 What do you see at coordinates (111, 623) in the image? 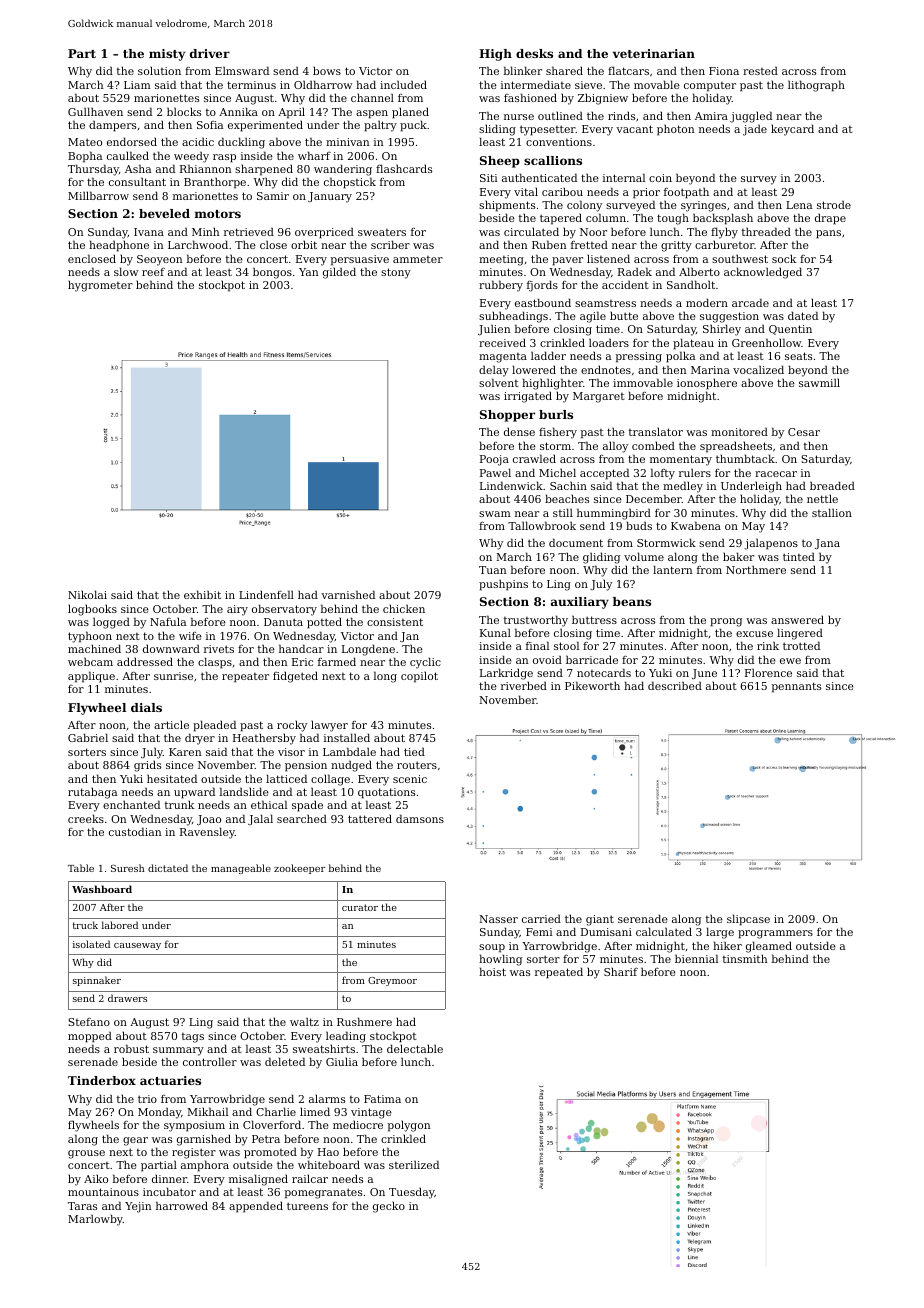
I see `logged` at bounding box center [111, 623].
